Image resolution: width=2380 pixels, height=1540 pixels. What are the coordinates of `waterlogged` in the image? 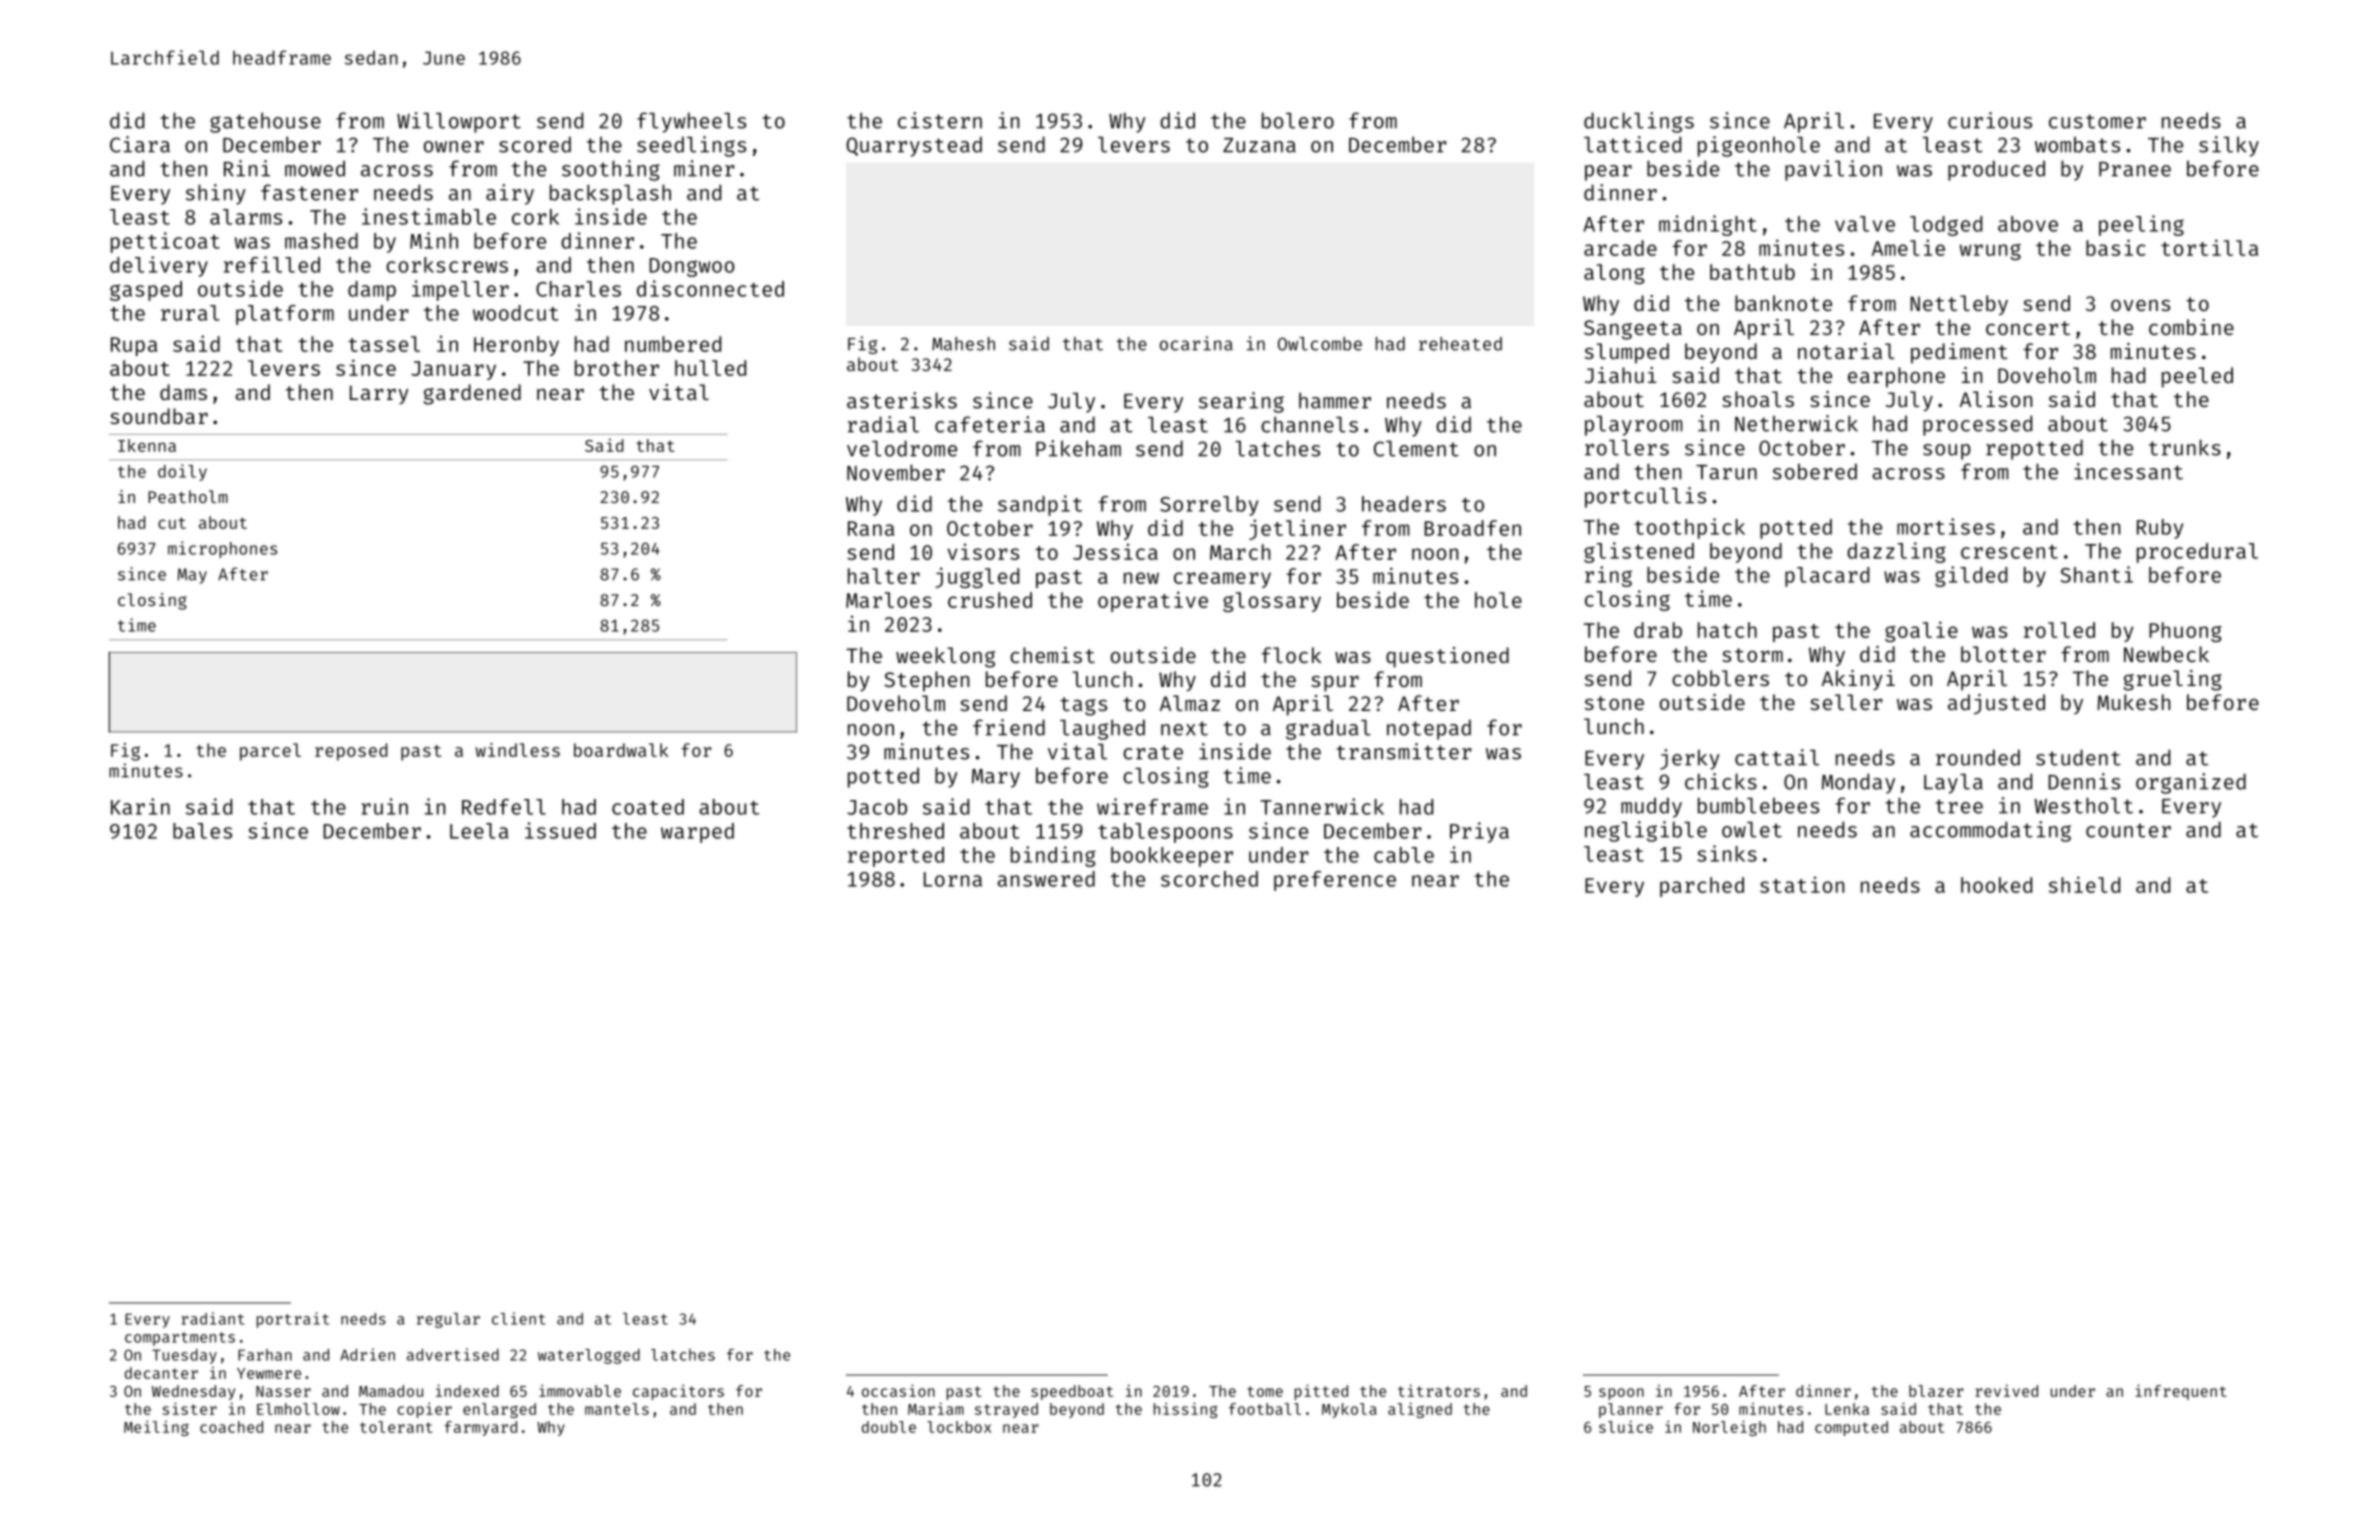 It's located at (589, 1356).
